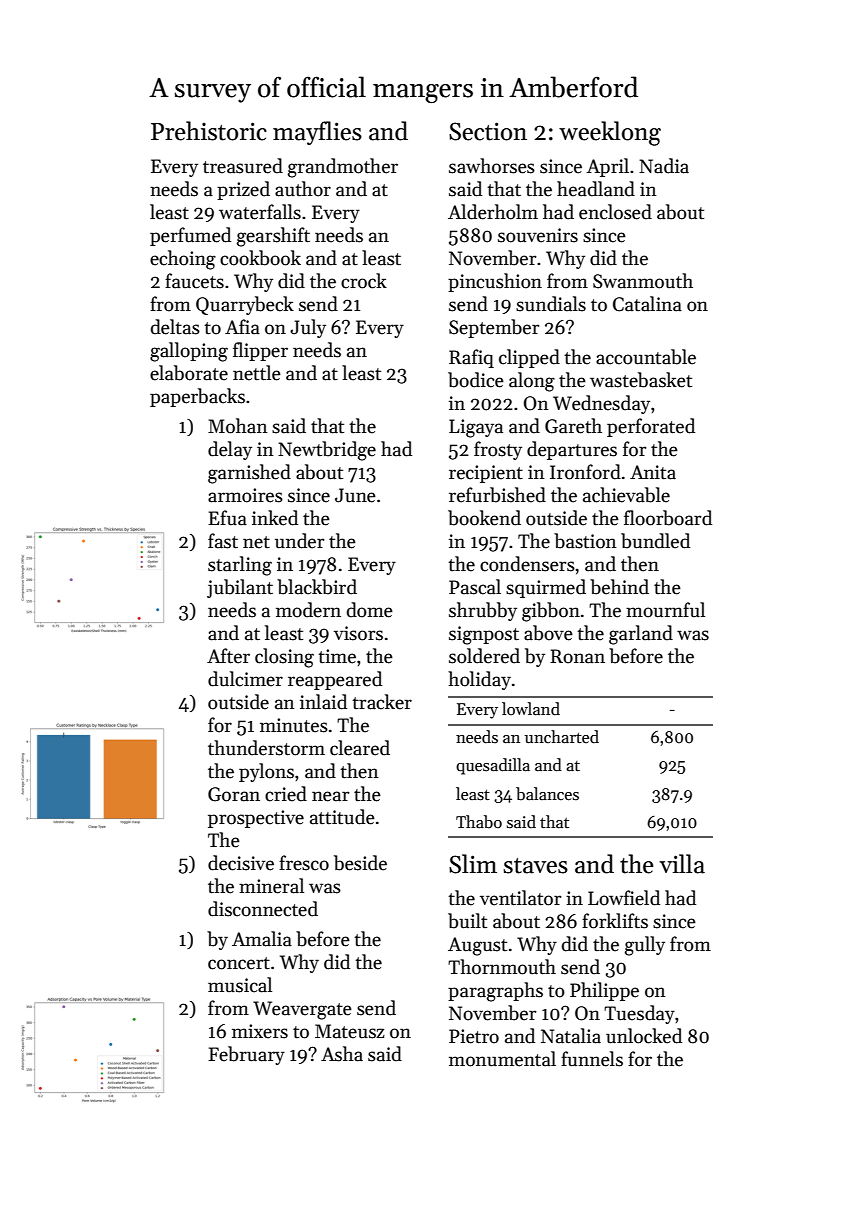  I want to click on monumental, so click(502, 1059).
